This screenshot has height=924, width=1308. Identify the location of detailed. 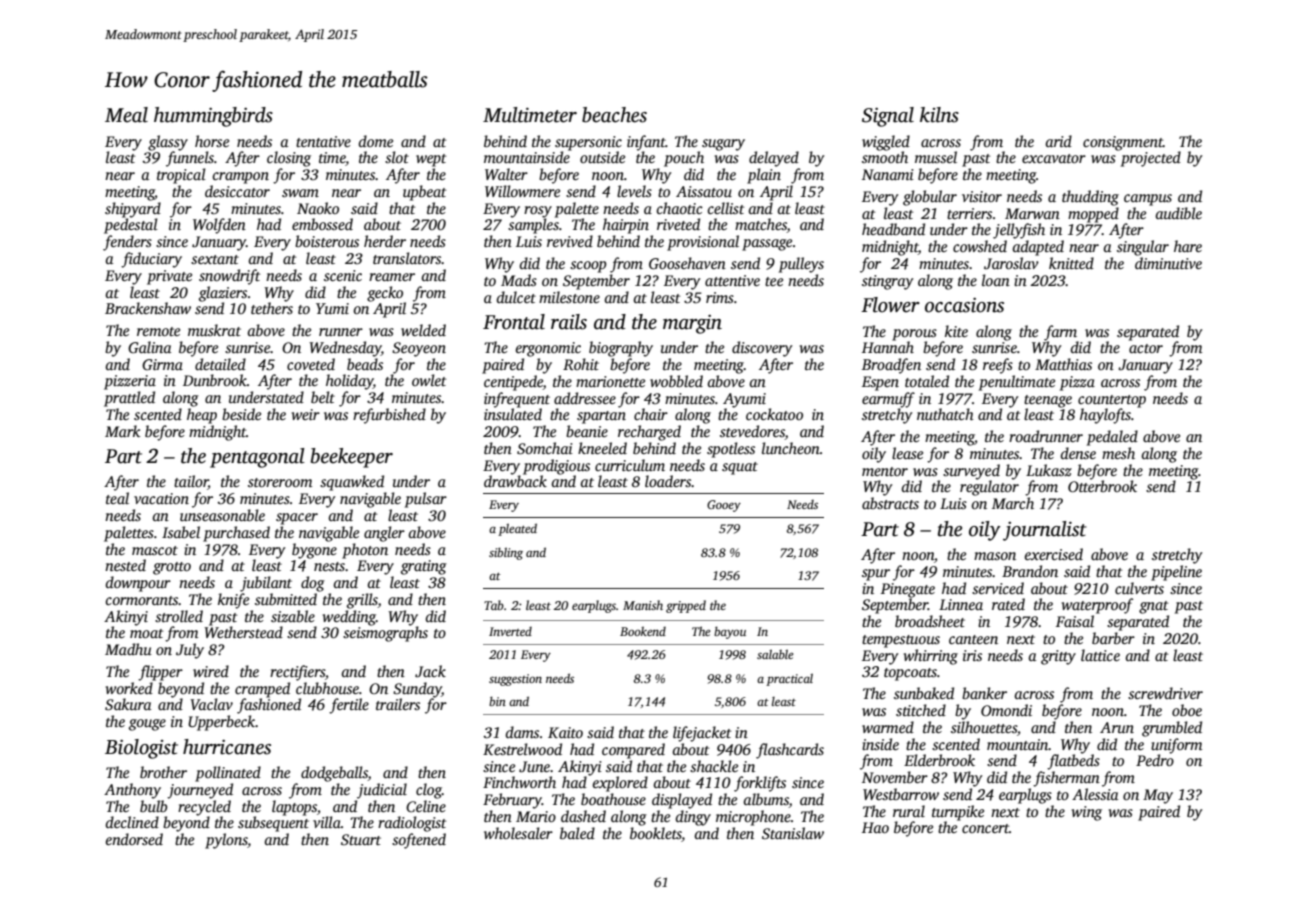
(220, 364).
